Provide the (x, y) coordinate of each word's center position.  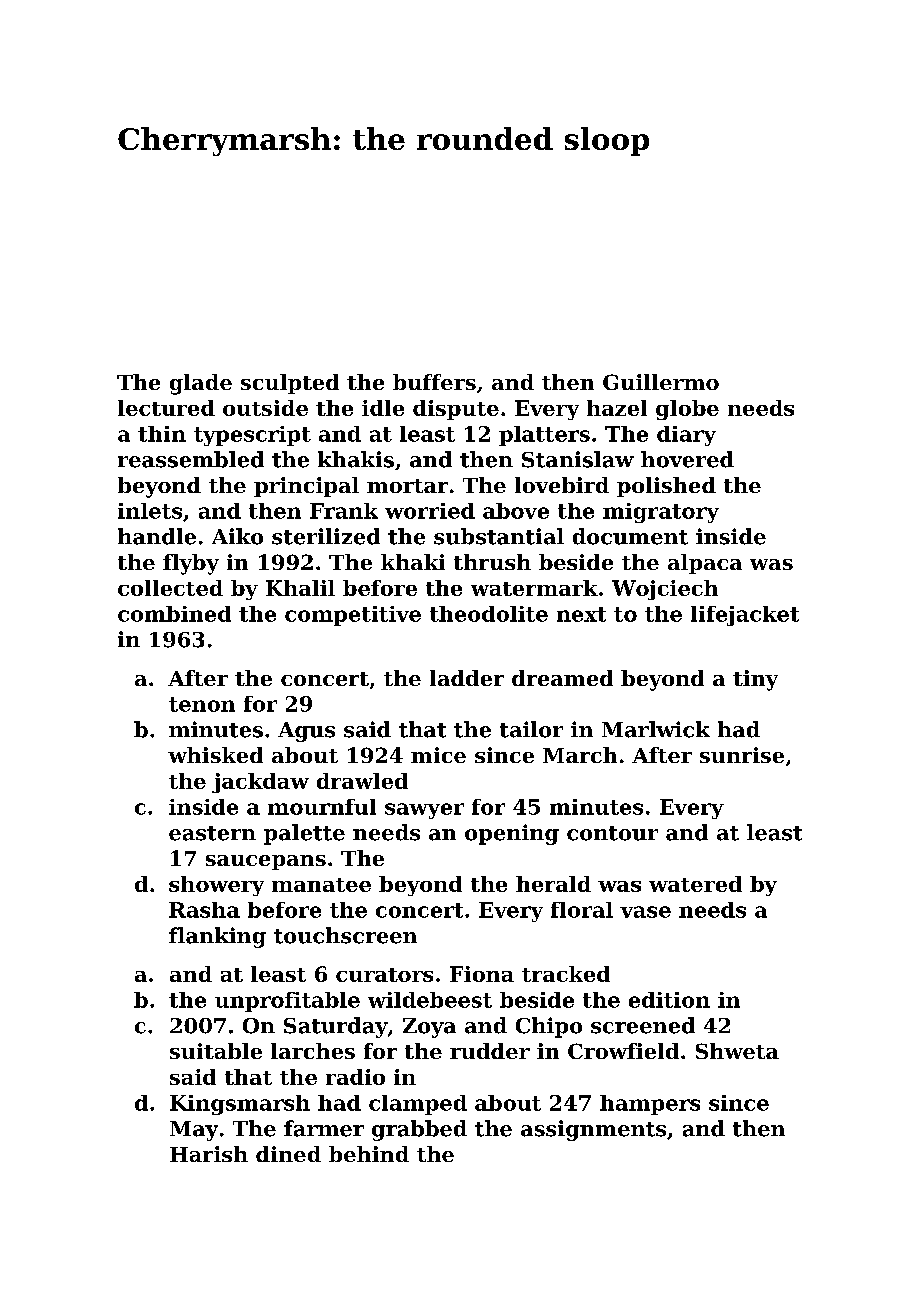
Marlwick (656, 729)
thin (162, 434)
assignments (593, 1130)
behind (369, 1154)
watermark (534, 588)
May (194, 1131)
